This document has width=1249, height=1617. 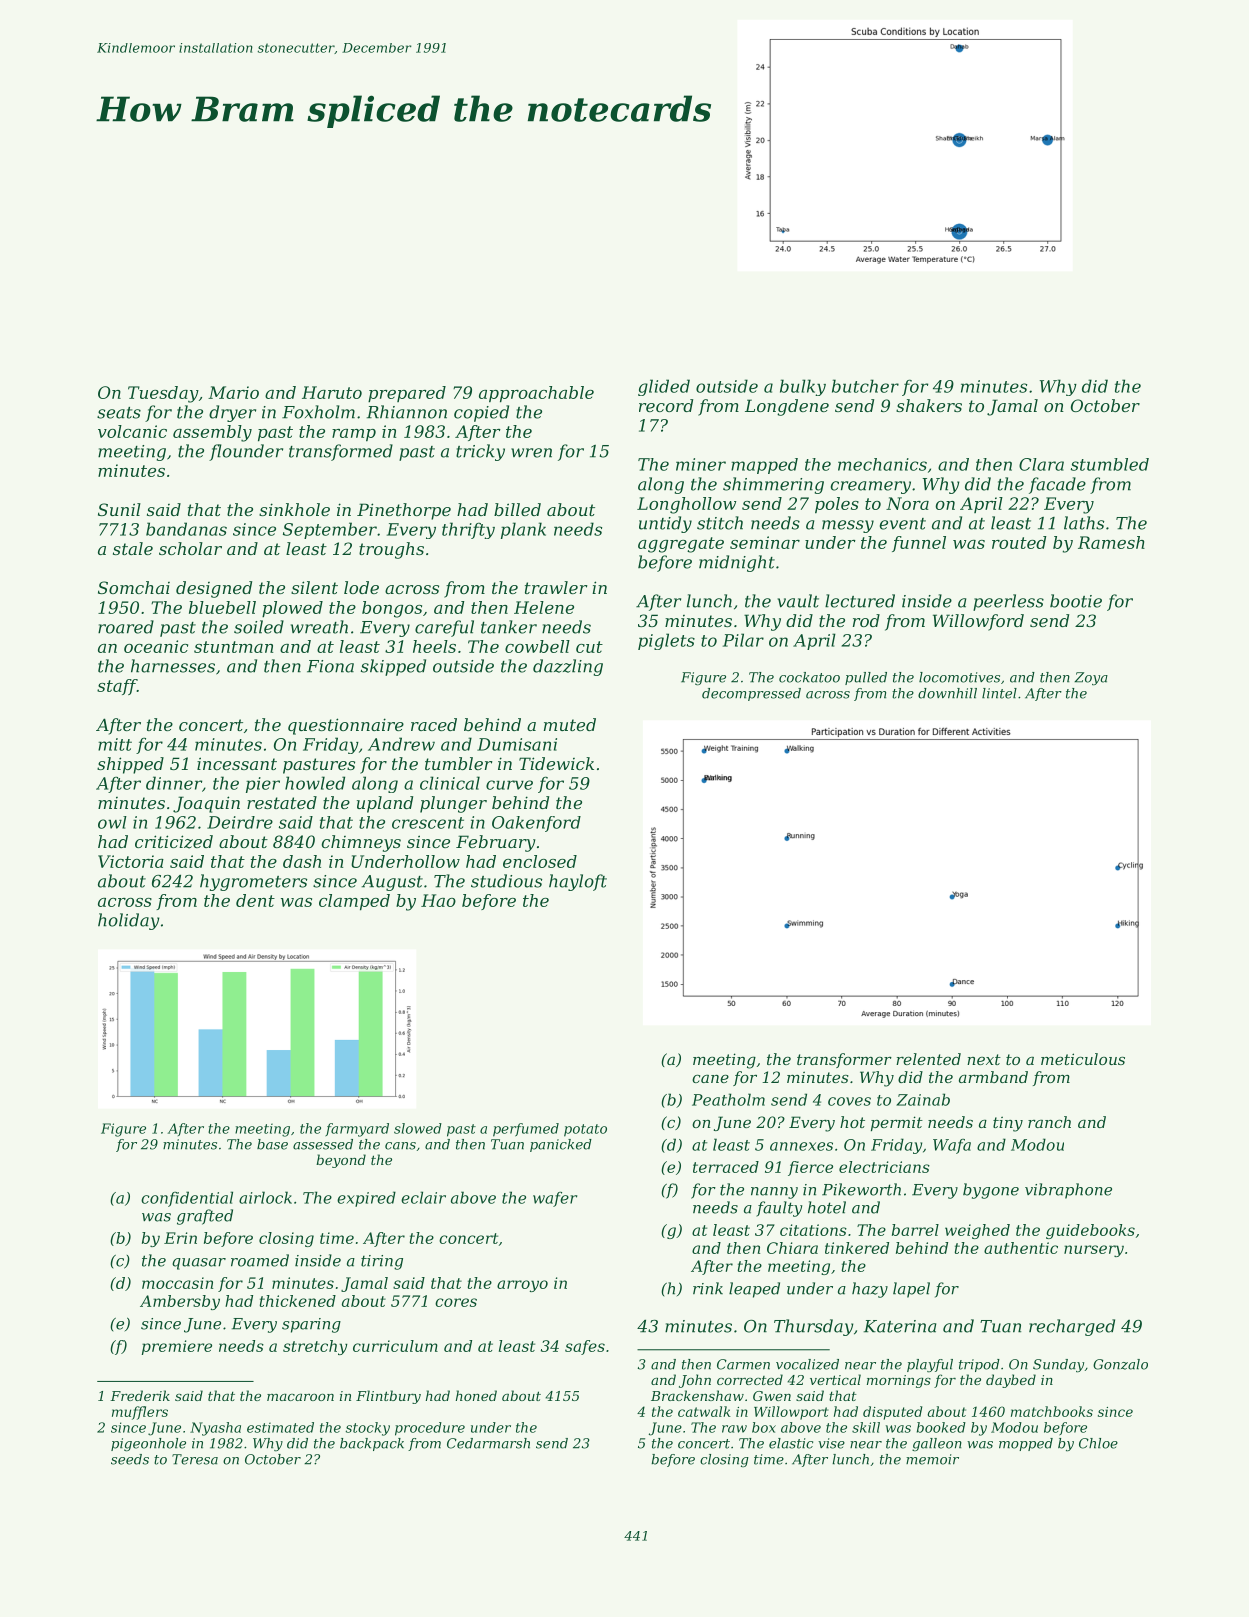 I want to click on next, so click(x=984, y=1059).
